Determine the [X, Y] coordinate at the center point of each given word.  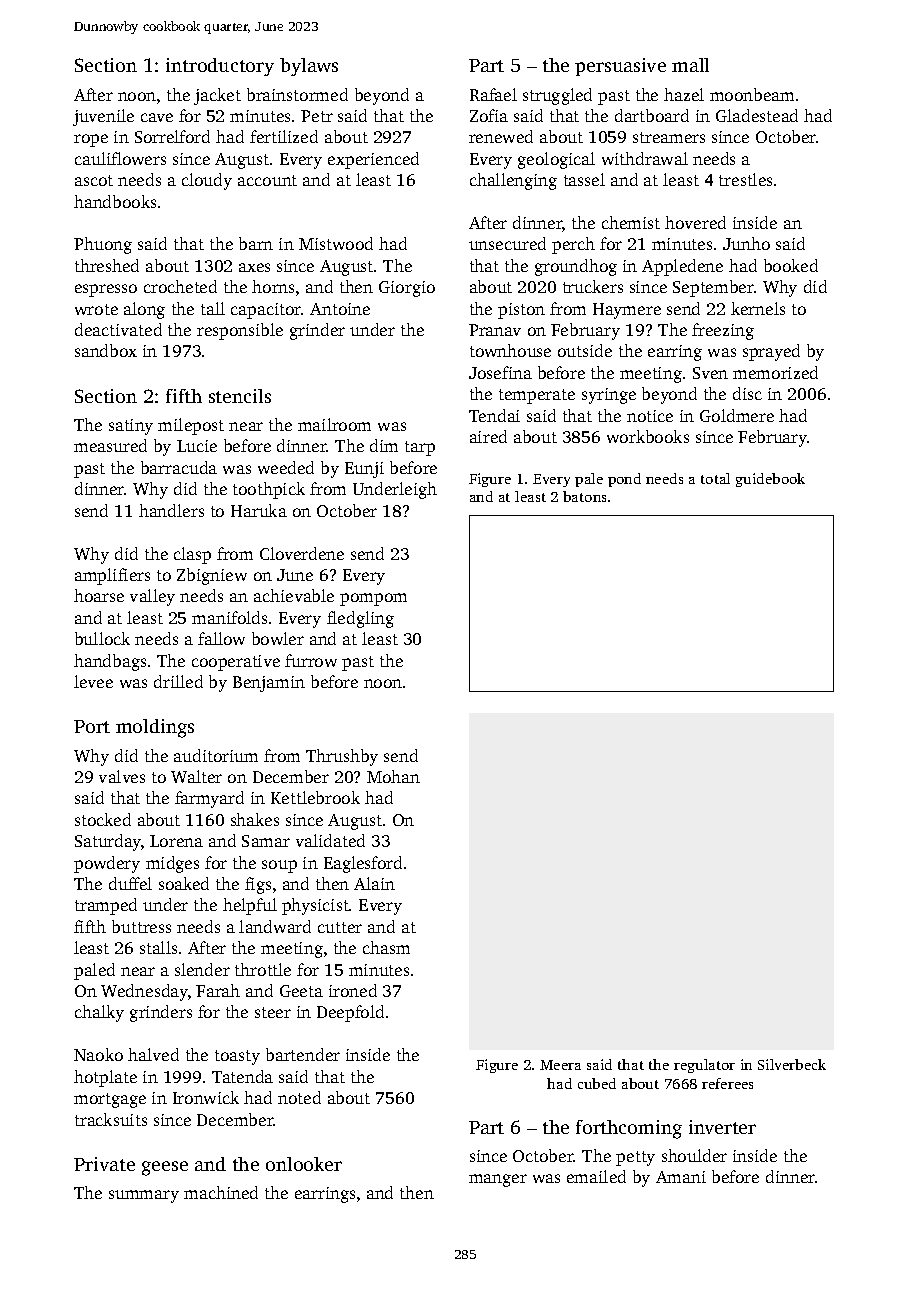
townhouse [510, 350]
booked [791, 265]
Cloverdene [302, 553]
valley [152, 597]
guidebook [770, 480]
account [267, 180]
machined [221, 1192]
